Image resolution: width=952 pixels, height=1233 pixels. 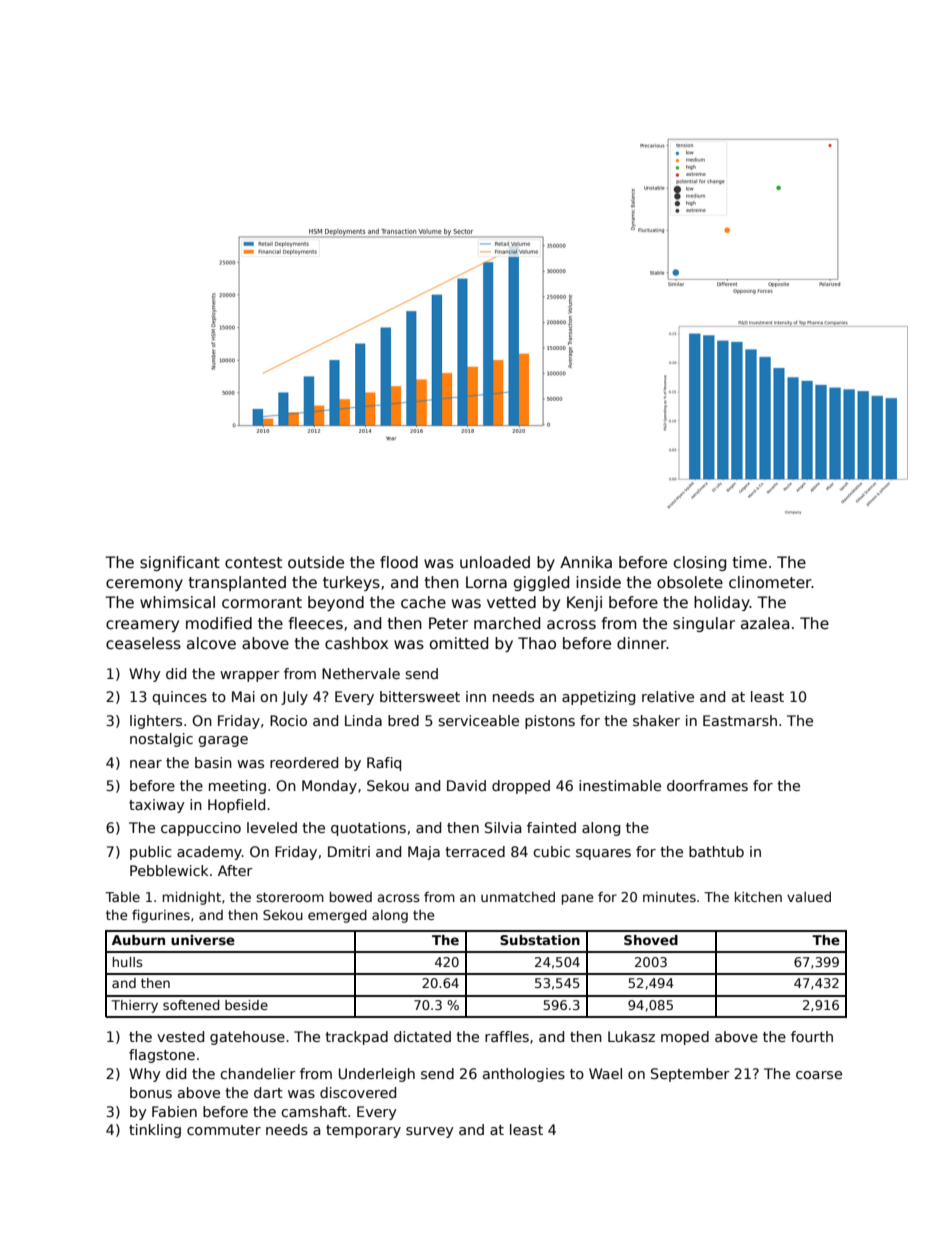 I want to click on Wael, so click(x=605, y=1073).
